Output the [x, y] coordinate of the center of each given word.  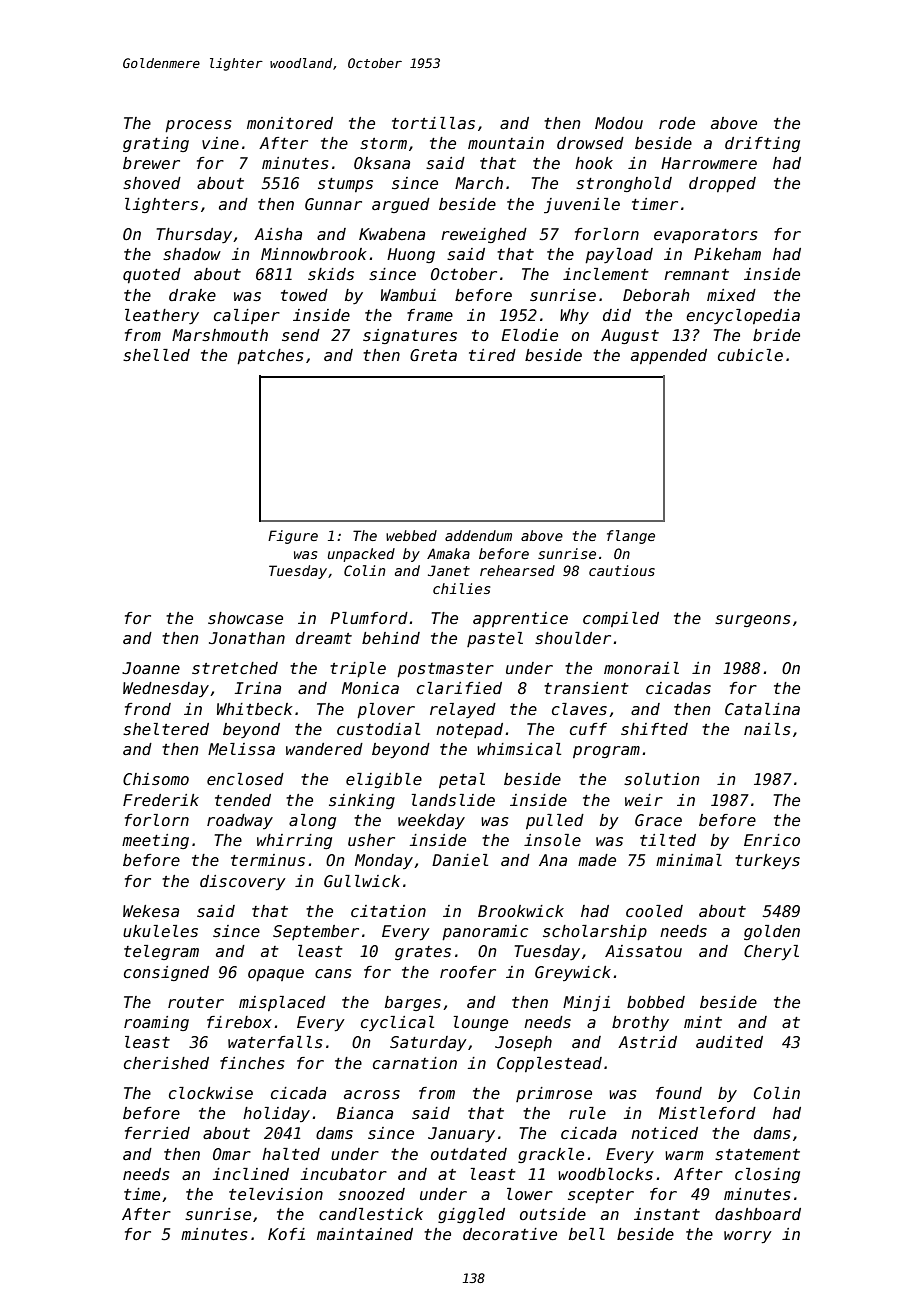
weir [644, 800]
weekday [431, 821]
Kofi [286, 1234]
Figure [293, 537]
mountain [506, 143]
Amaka [448, 553]
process [198, 126]
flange [631, 537]
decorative [510, 1234]
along [312, 821]
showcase [245, 618]
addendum [478, 535]
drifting [762, 144]
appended [669, 356]
